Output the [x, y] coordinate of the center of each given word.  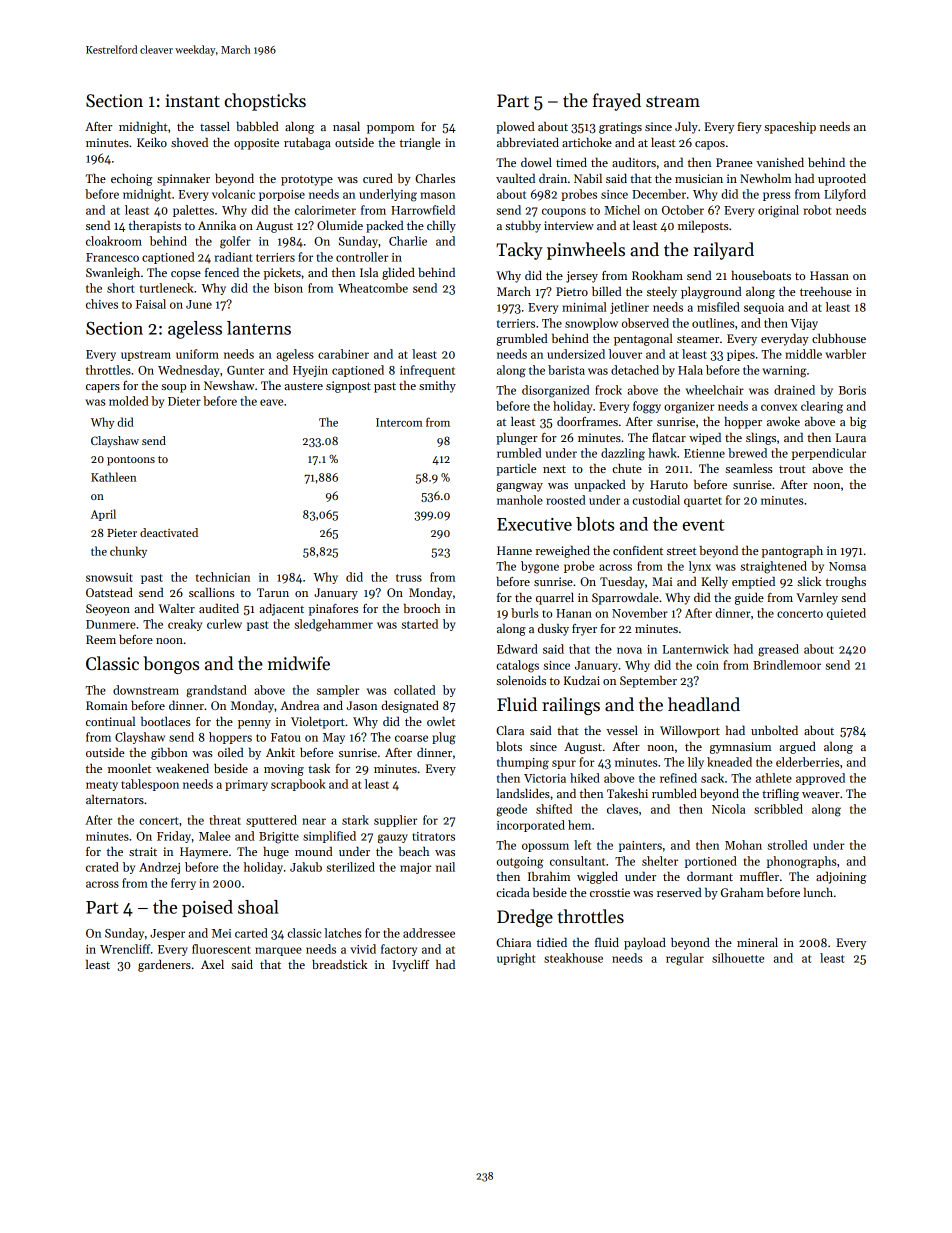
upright [516, 959]
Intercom [399, 422]
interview [569, 225]
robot [817, 210]
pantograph [792, 551]
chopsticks [265, 102]
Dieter [184, 401]
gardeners [164, 965]
